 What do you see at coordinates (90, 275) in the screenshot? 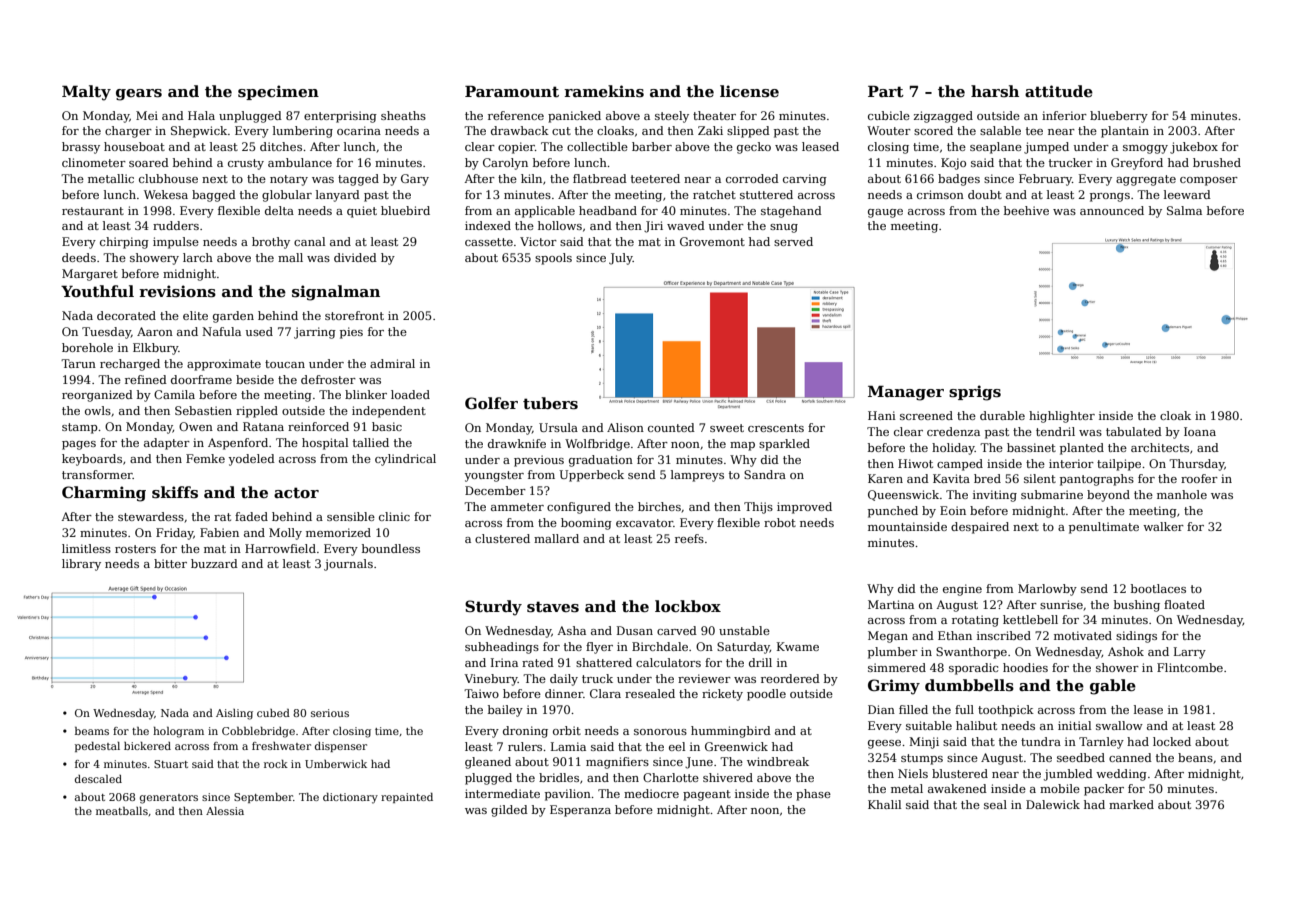
I see `Margaret` at bounding box center [90, 275].
